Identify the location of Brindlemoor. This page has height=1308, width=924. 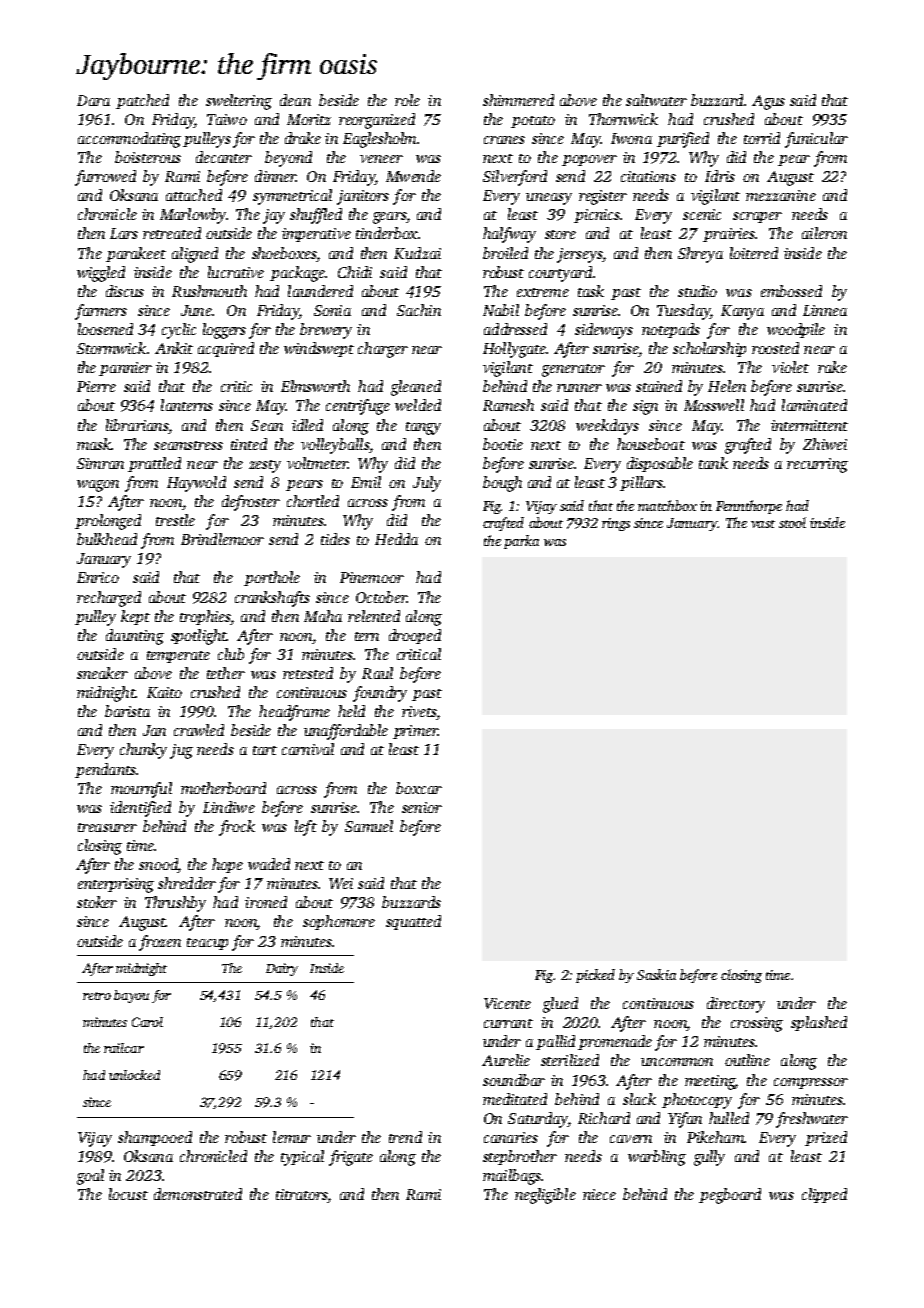
(222, 539).
